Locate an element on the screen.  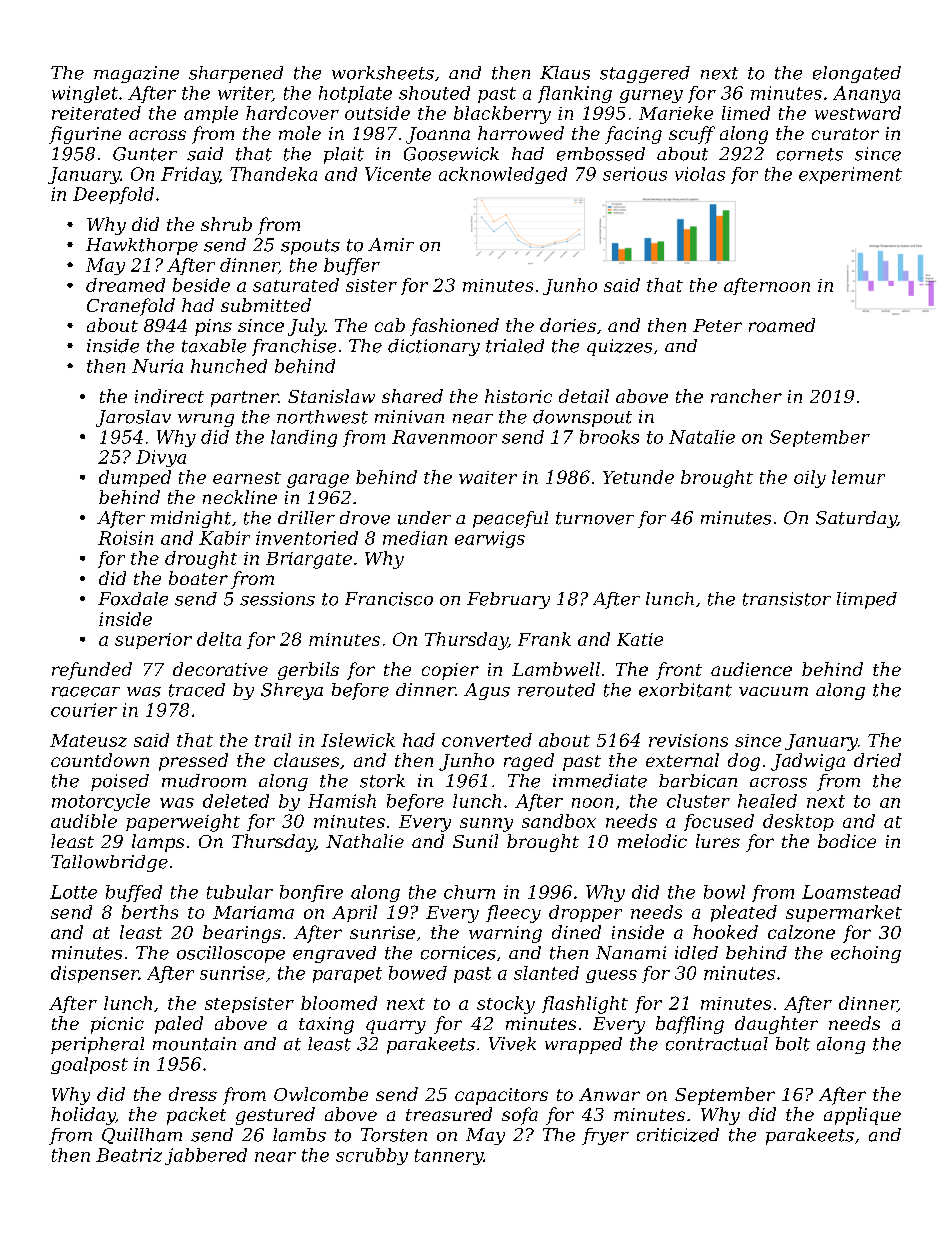
bowl is located at coordinates (724, 892).
